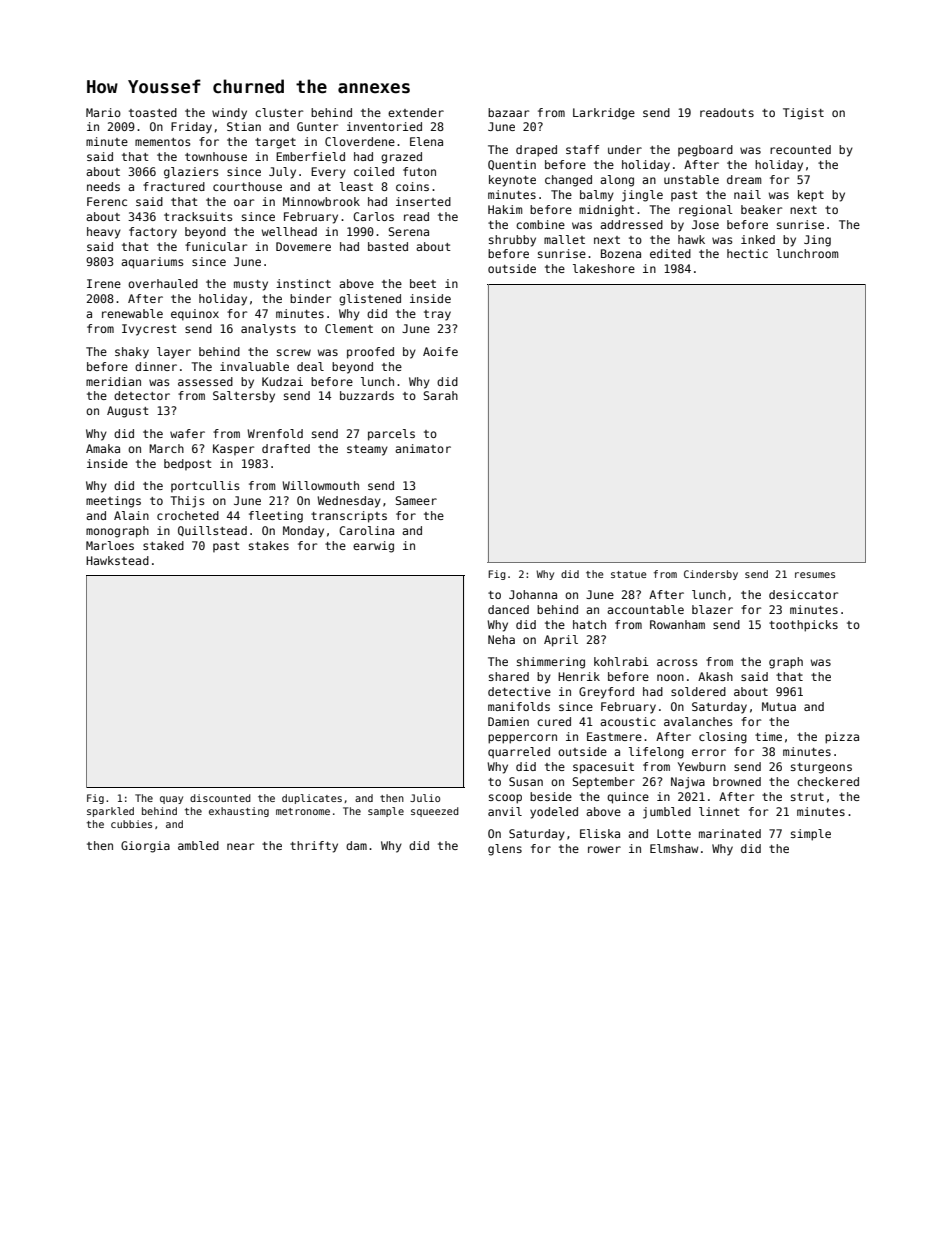 The image size is (952, 1233). I want to click on staked, so click(163, 545).
